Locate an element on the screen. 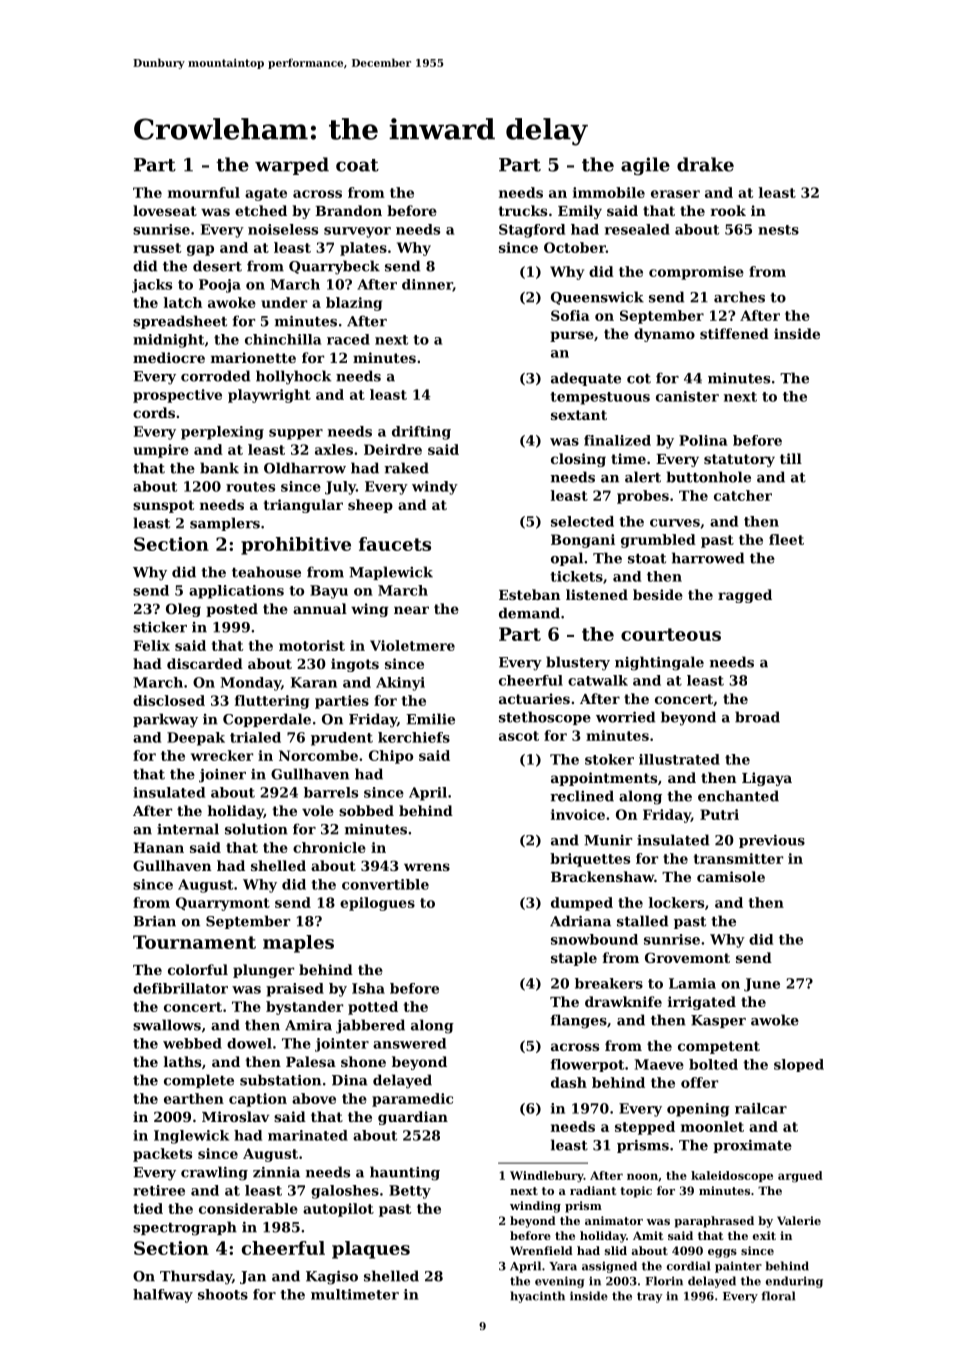  mournful is located at coordinates (204, 192).
